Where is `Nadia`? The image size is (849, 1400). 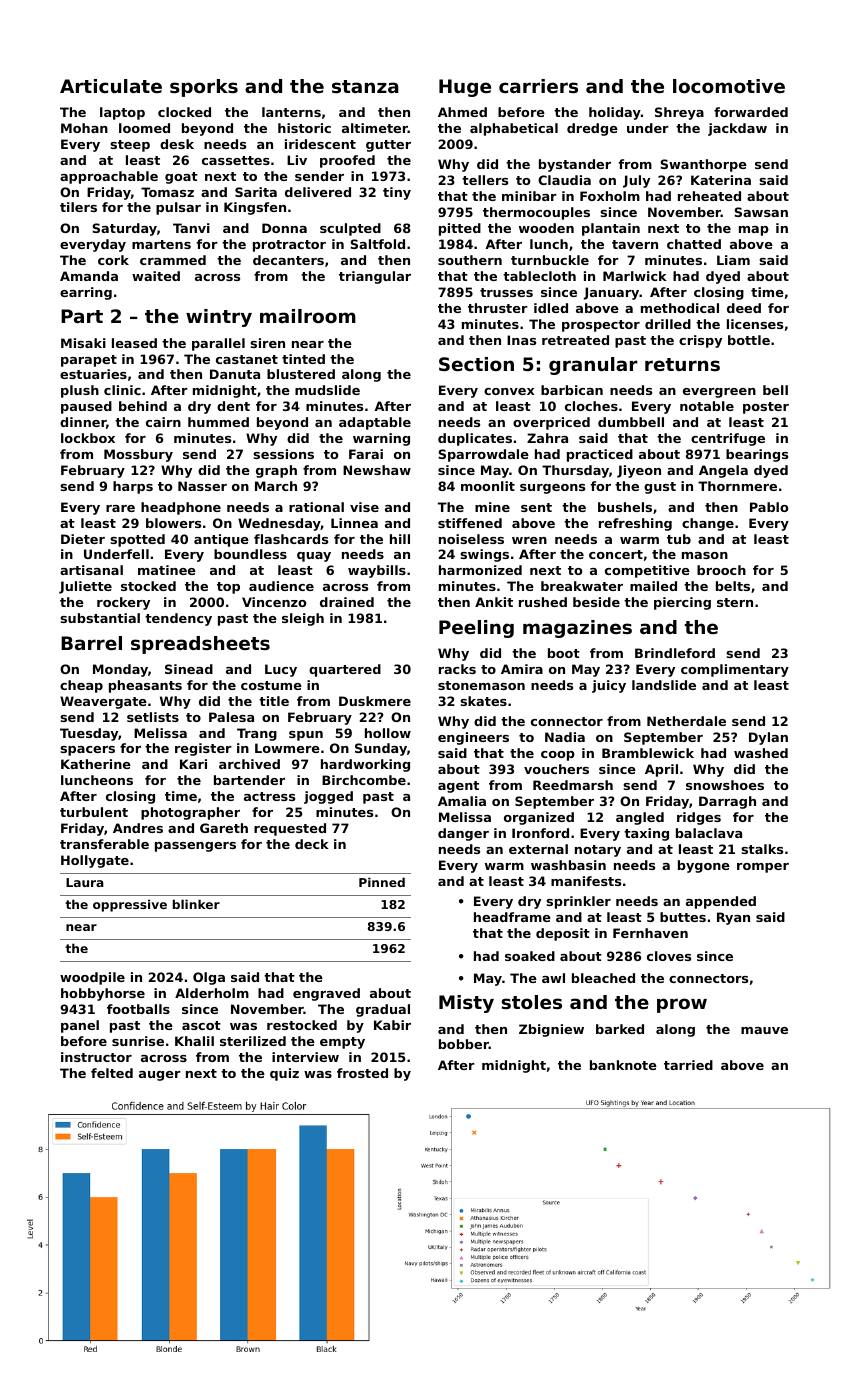
Nadia is located at coordinates (565, 737).
